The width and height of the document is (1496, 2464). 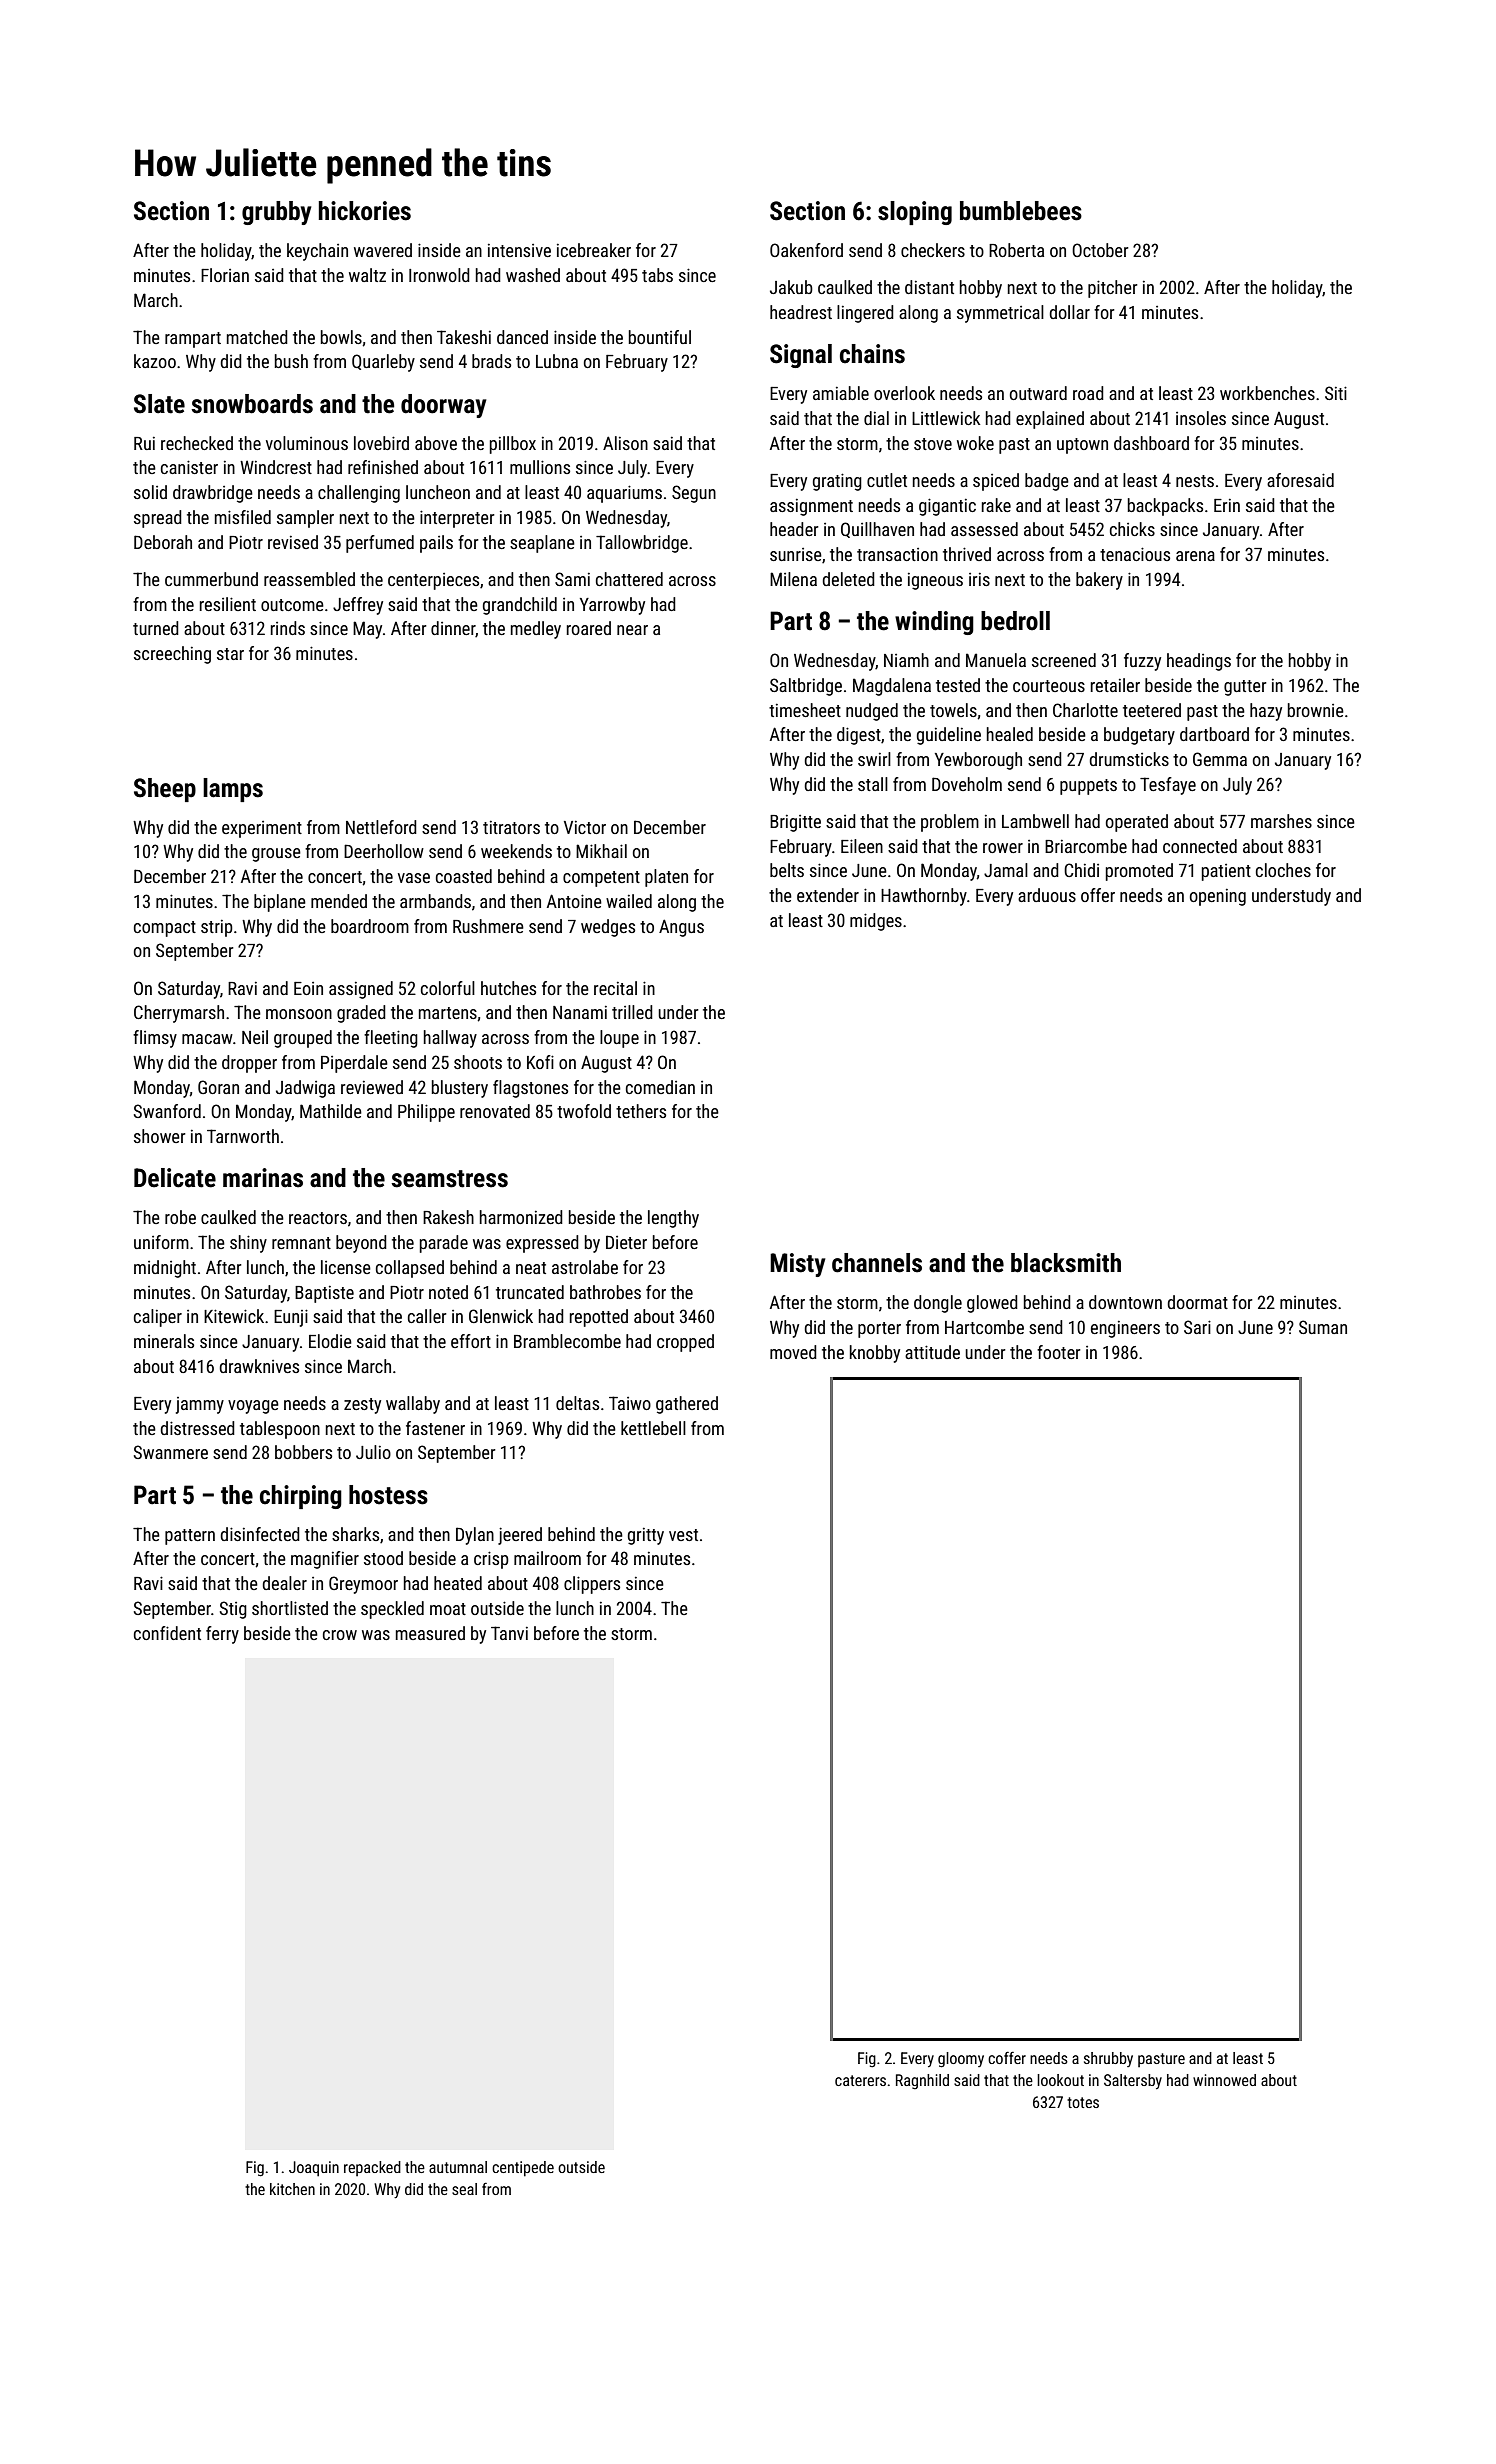 I want to click on Sari, so click(x=1197, y=1327).
